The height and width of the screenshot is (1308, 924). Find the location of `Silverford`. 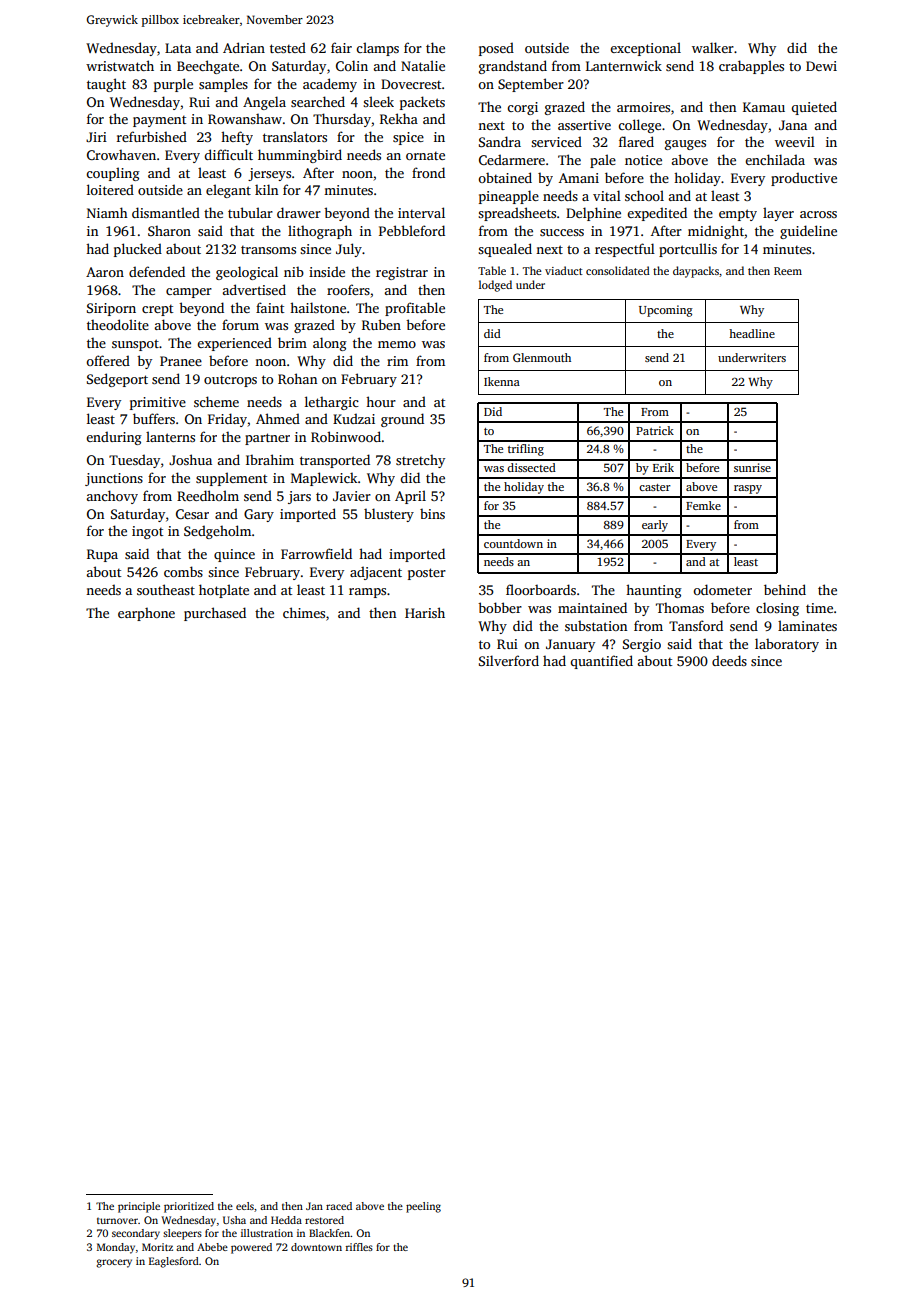

Silverford is located at coordinates (509, 660).
